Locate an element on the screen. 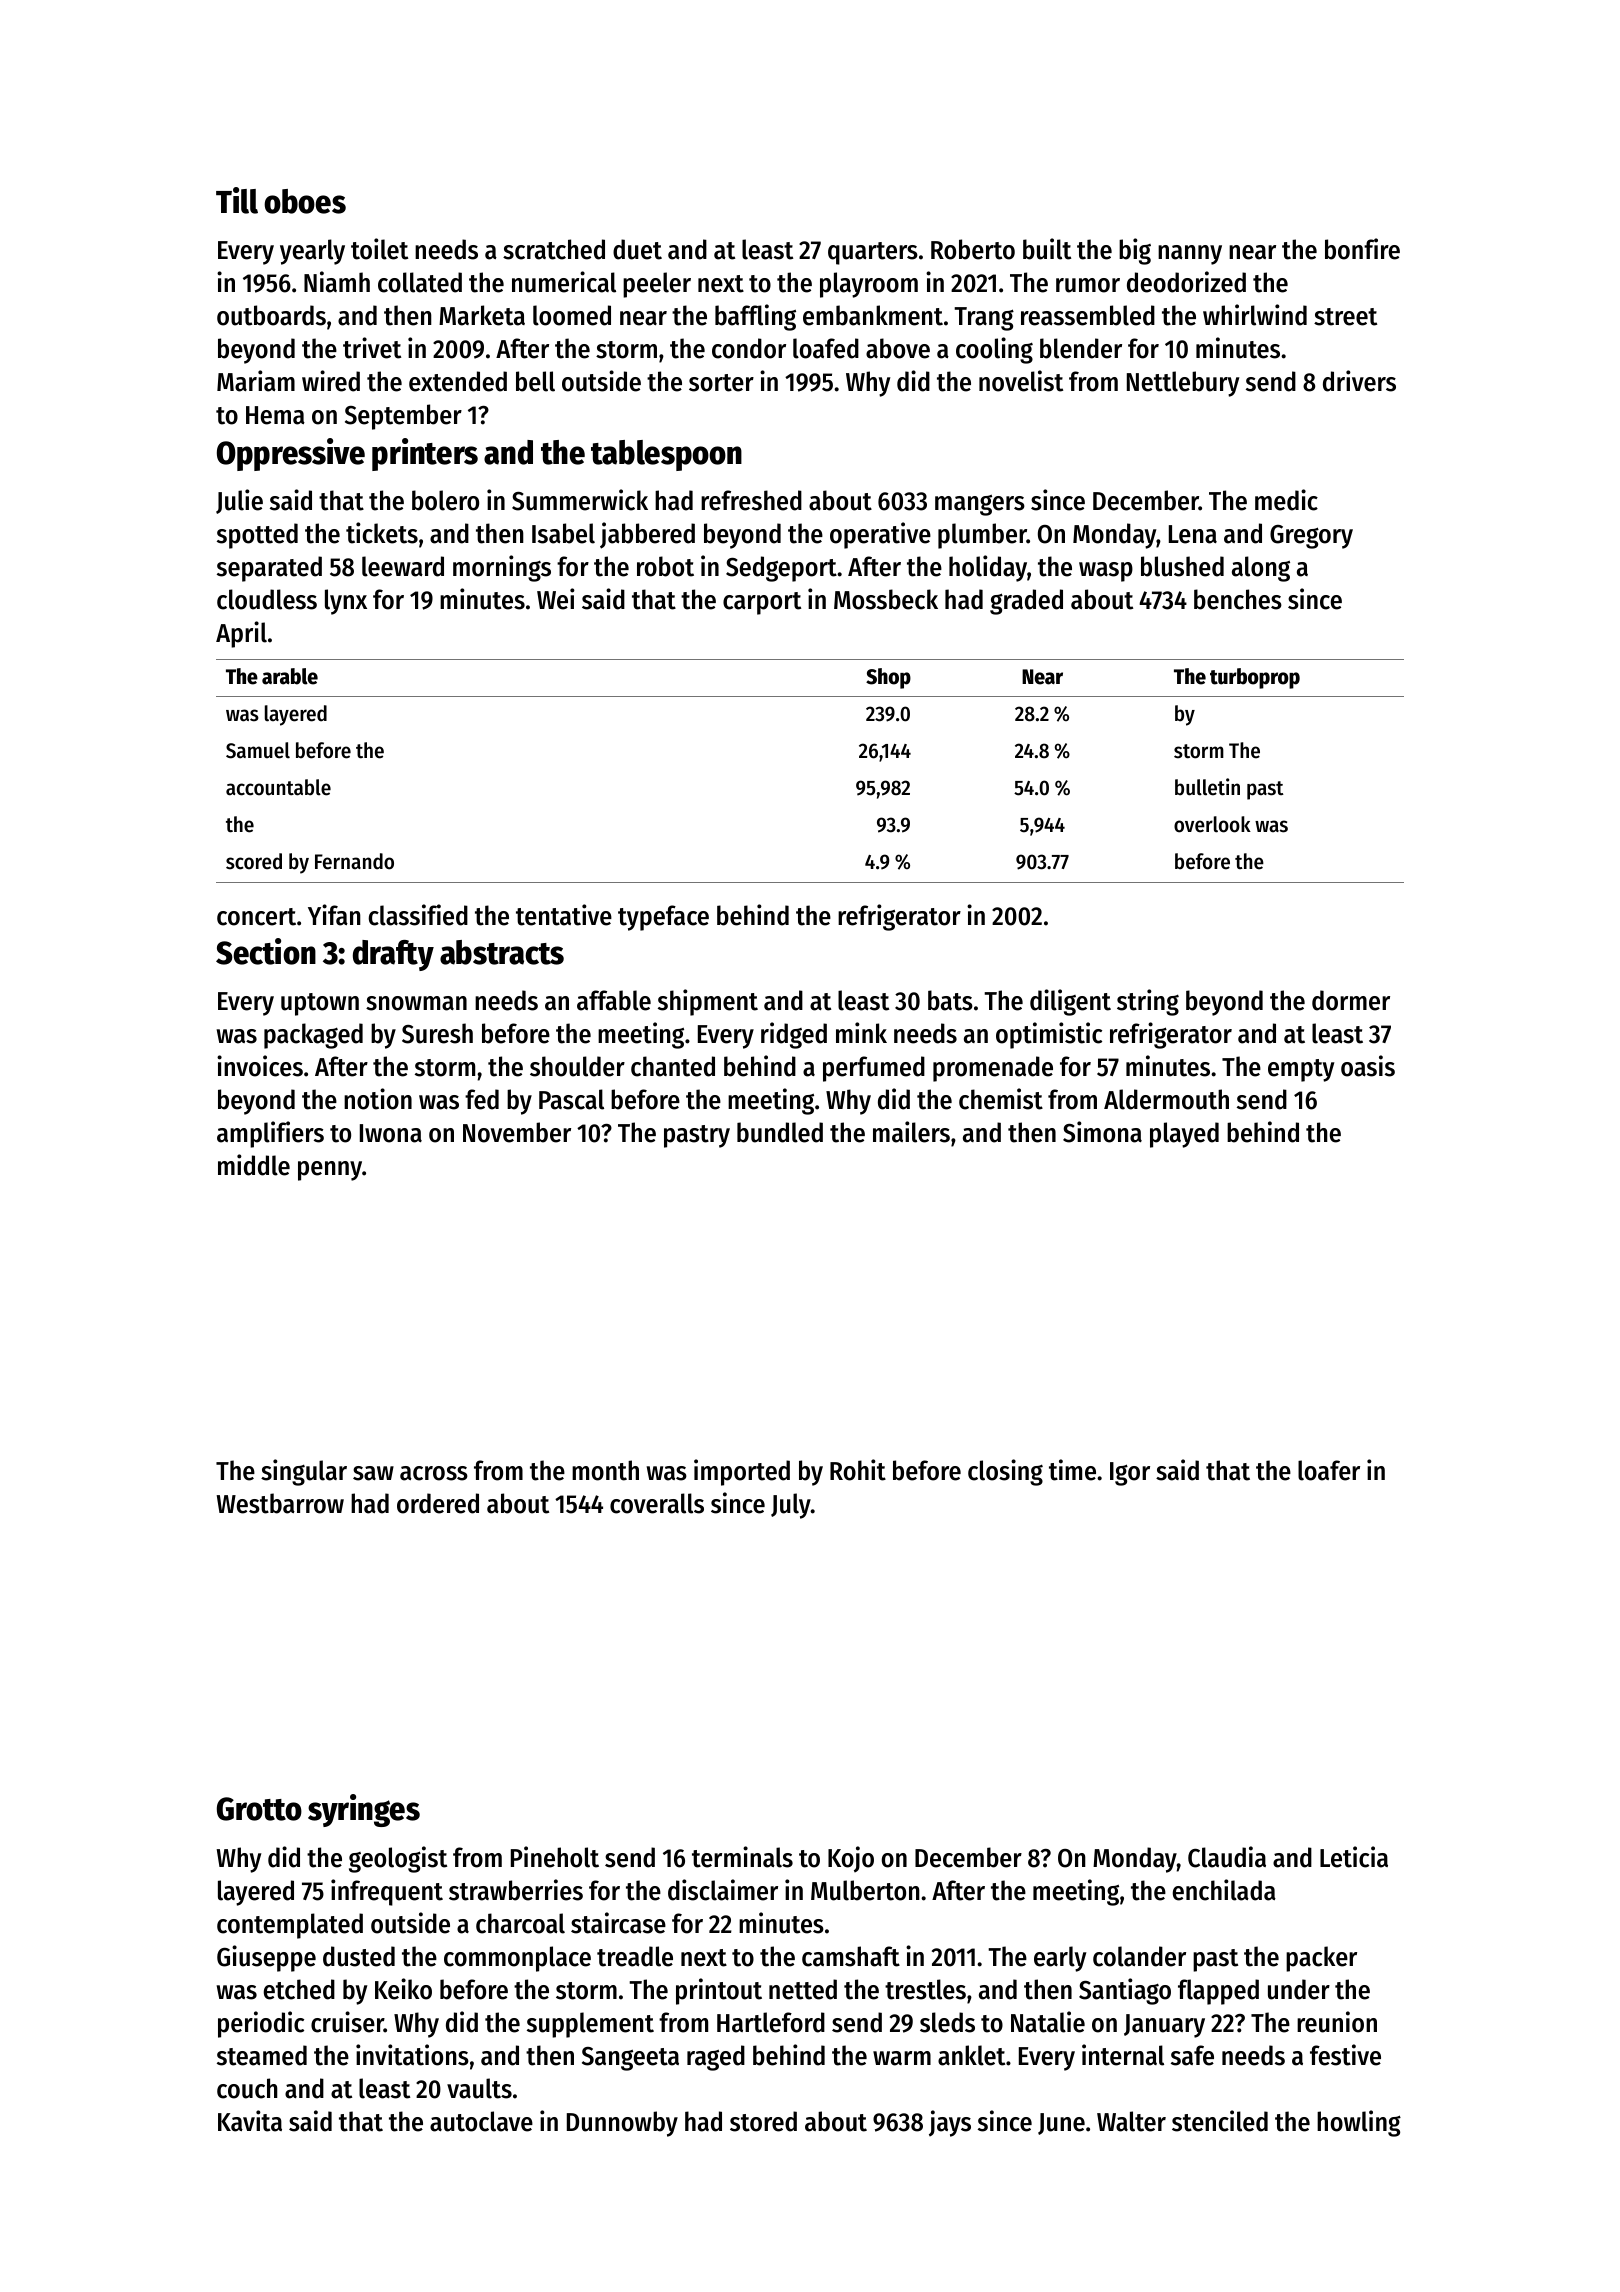 This screenshot has width=1620, height=2292. July is located at coordinates (791, 1506).
